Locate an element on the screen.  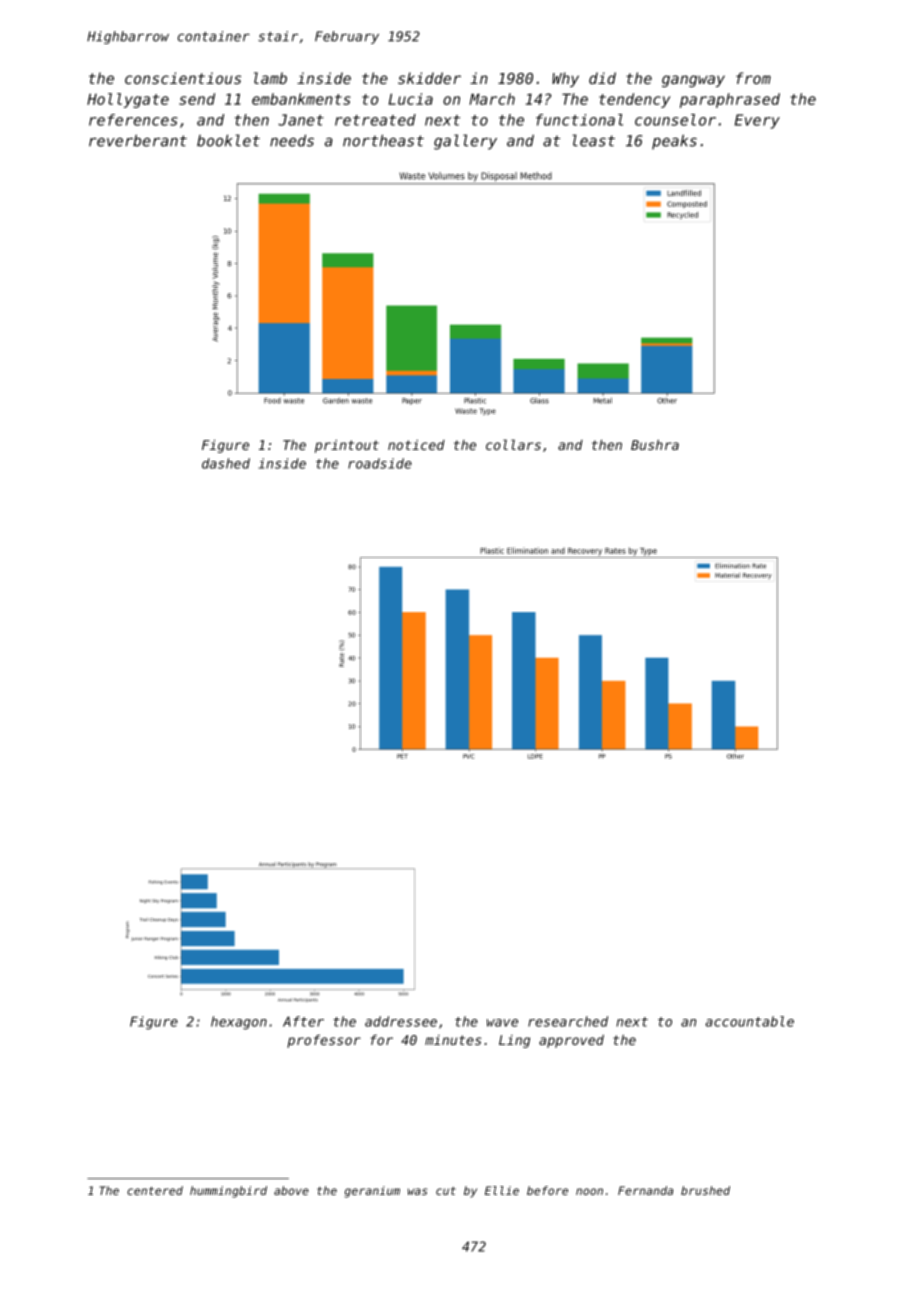
dashed is located at coordinates (226, 463).
